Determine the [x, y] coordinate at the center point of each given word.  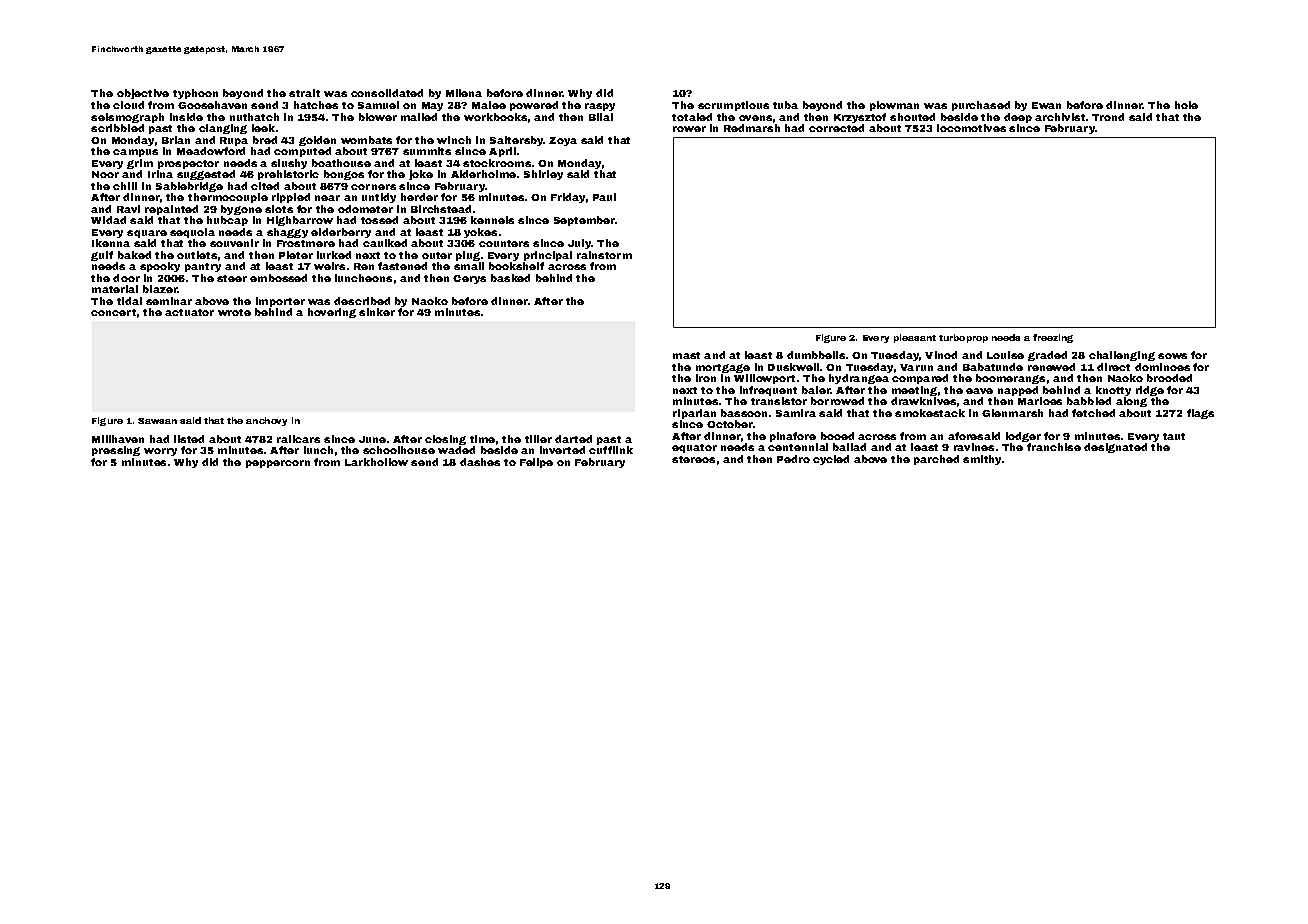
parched [936, 460]
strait [304, 93]
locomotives [971, 128]
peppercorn [278, 464]
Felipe [536, 463]
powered [534, 106]
